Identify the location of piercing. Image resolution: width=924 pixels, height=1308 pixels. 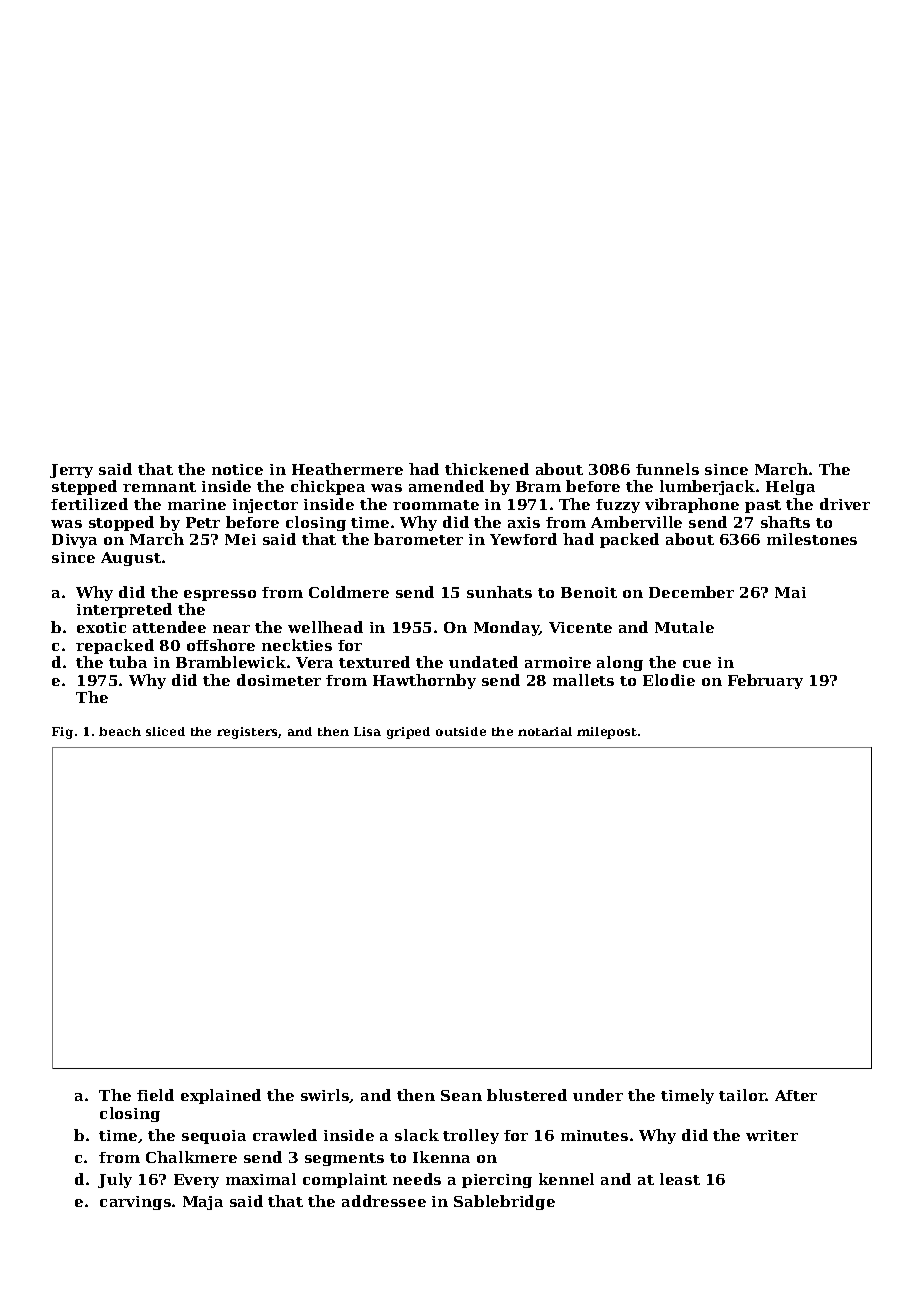
(497, 1181).
